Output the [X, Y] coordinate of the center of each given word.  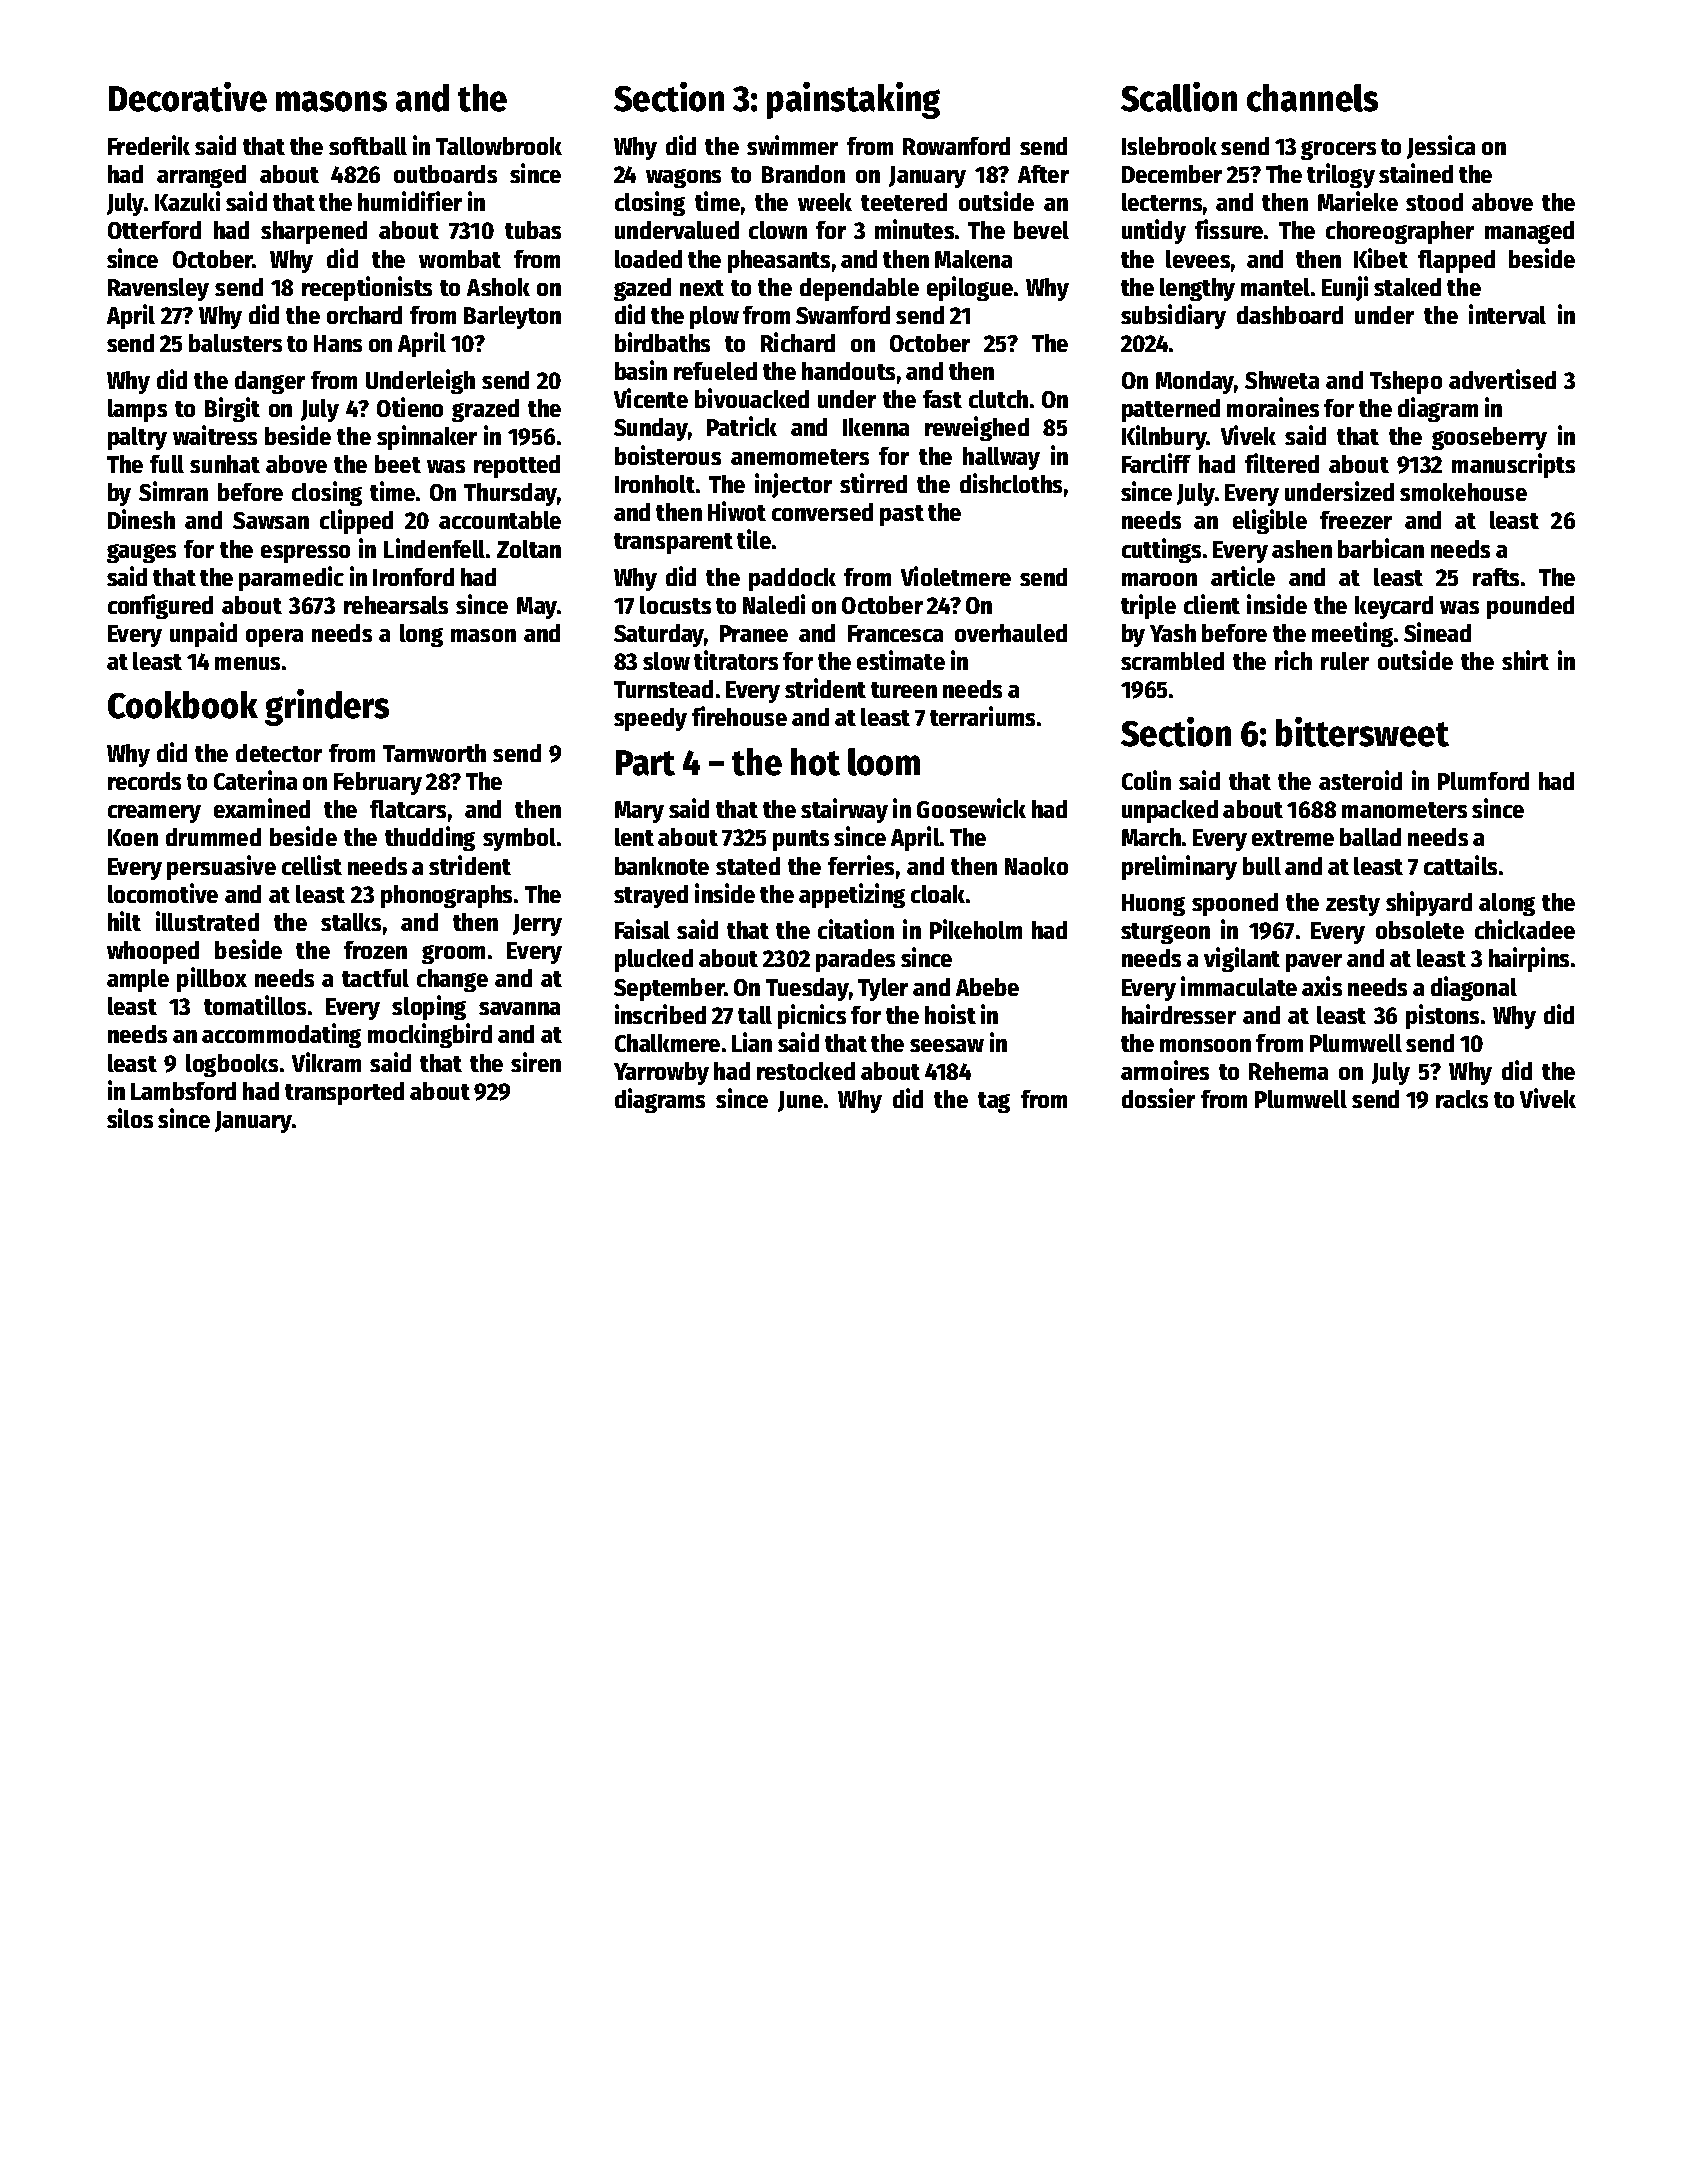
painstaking [853, 100]
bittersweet [1362, 732]
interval [1507, 314]
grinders [327, 707]
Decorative [188, 97]
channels [1312, 98]
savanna [519, 1008]
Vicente [651, 398]
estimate [901, 660]
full [167, 464]
